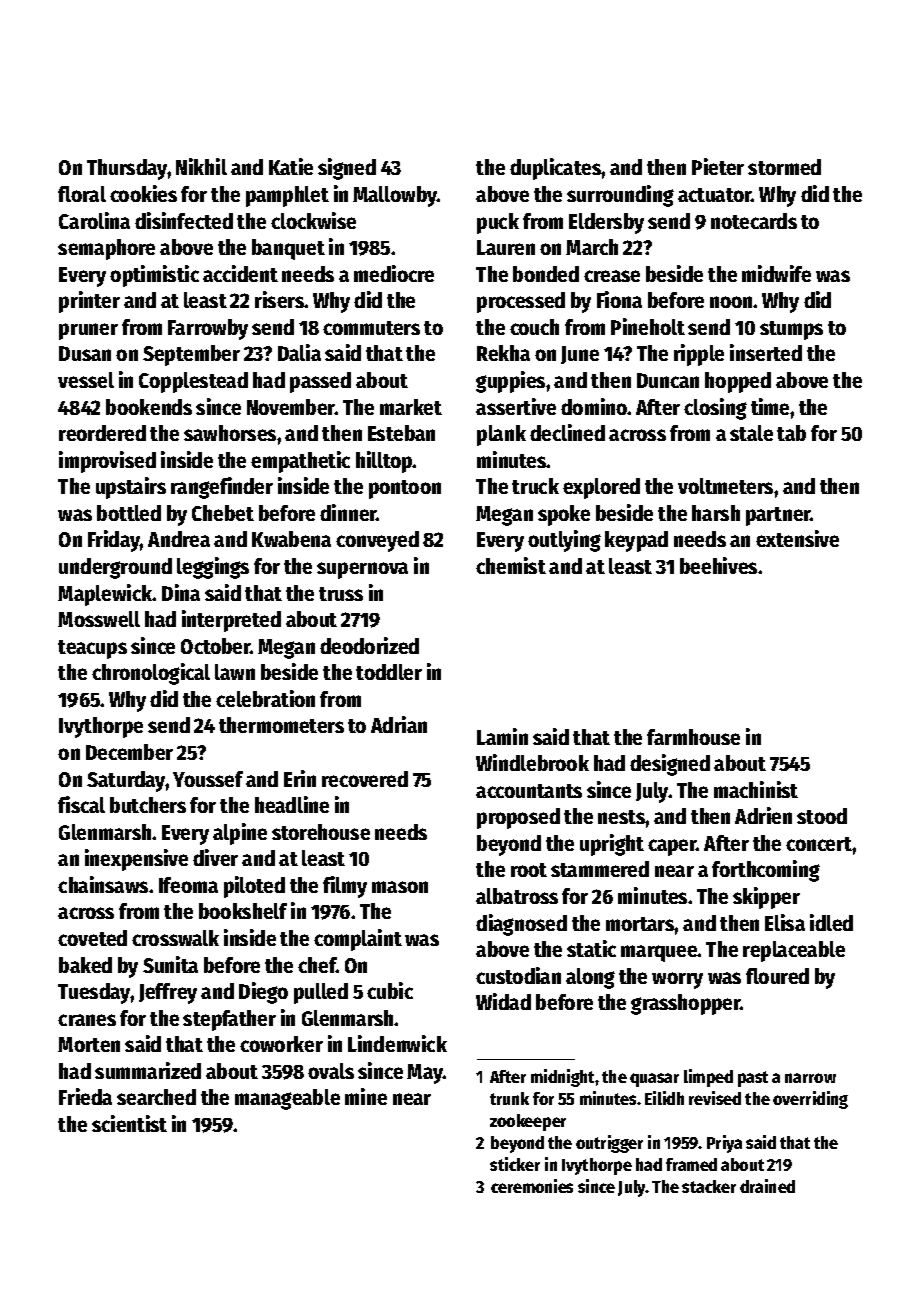 The width and height of the page is (924, 1311). What do you see at coordinates (129, 1123) in the page?
I see `scientist` at bounding box center [129, 1123].
